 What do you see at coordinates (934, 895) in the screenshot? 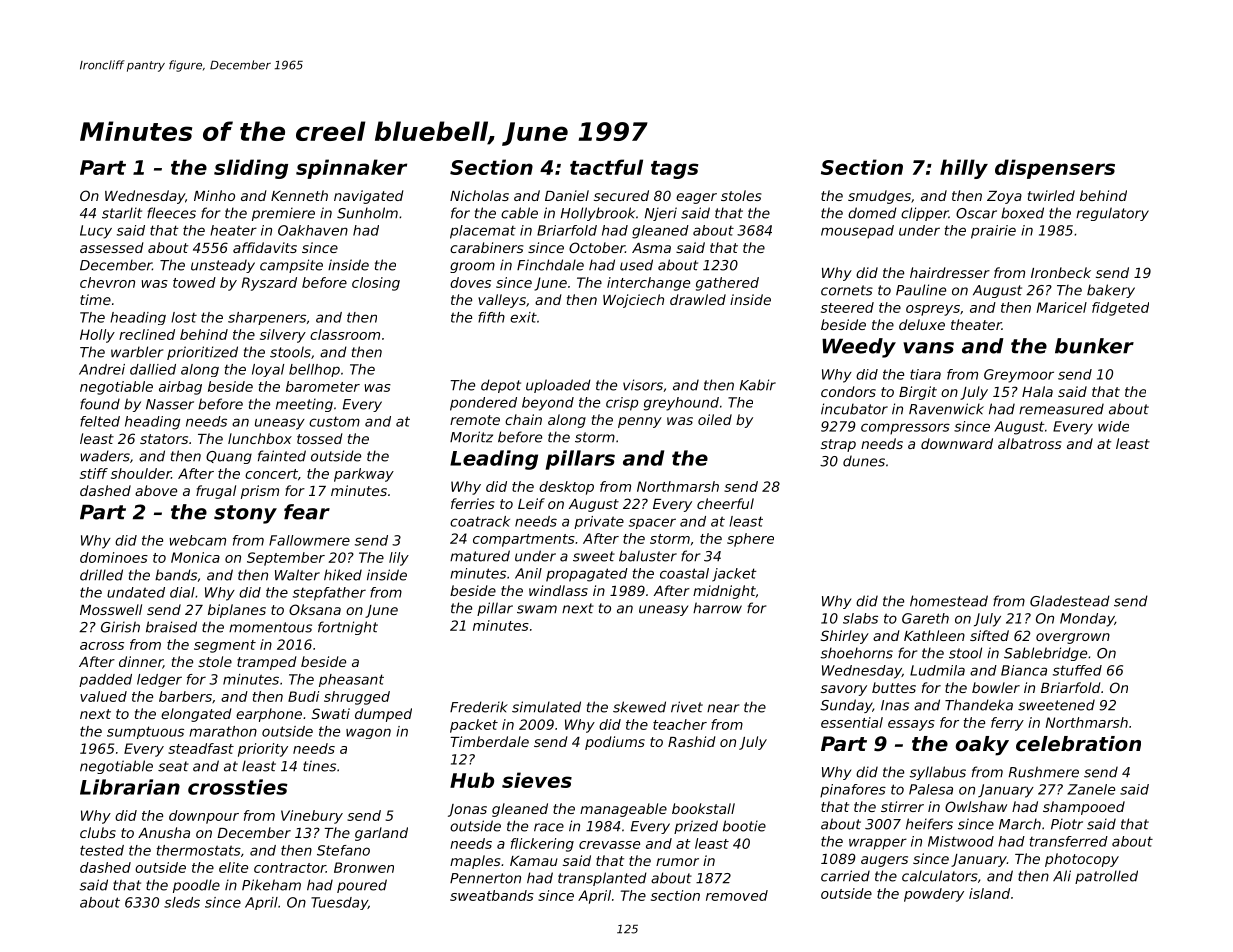
I see `powdery` at bounding box center [934, 895].
